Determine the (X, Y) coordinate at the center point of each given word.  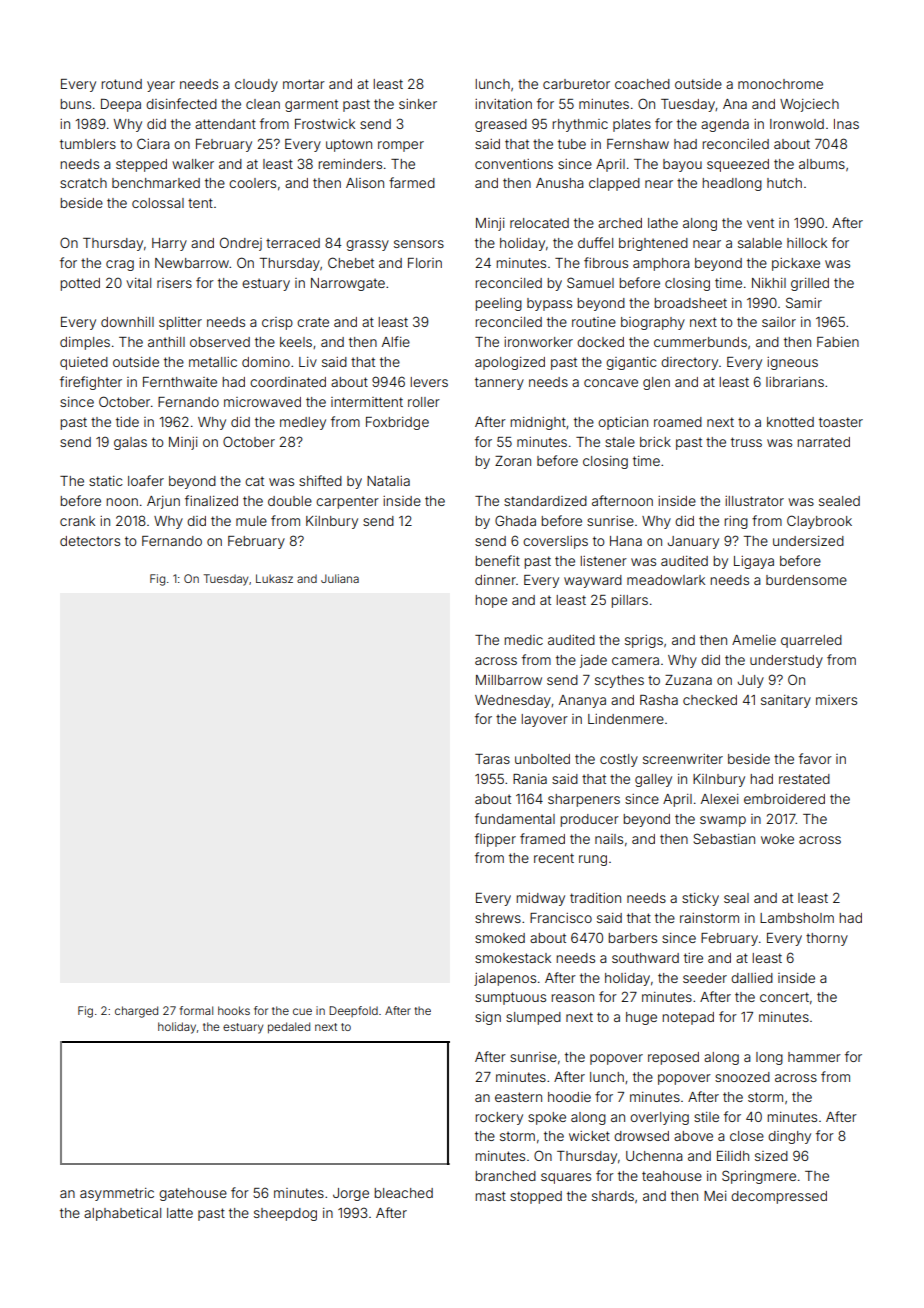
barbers (632, 938)
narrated (823, 442)
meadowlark (666, 580)
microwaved (262, 402)
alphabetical (122, 1214)
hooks (234, 1010)
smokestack (513, 958)
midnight (538, 423)
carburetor (576, 84)
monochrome (780, 84)
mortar (304, 84)
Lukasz (274, 578)
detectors (90, 541)
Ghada (515, 520)
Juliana (340, 578)
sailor (779, 322)
